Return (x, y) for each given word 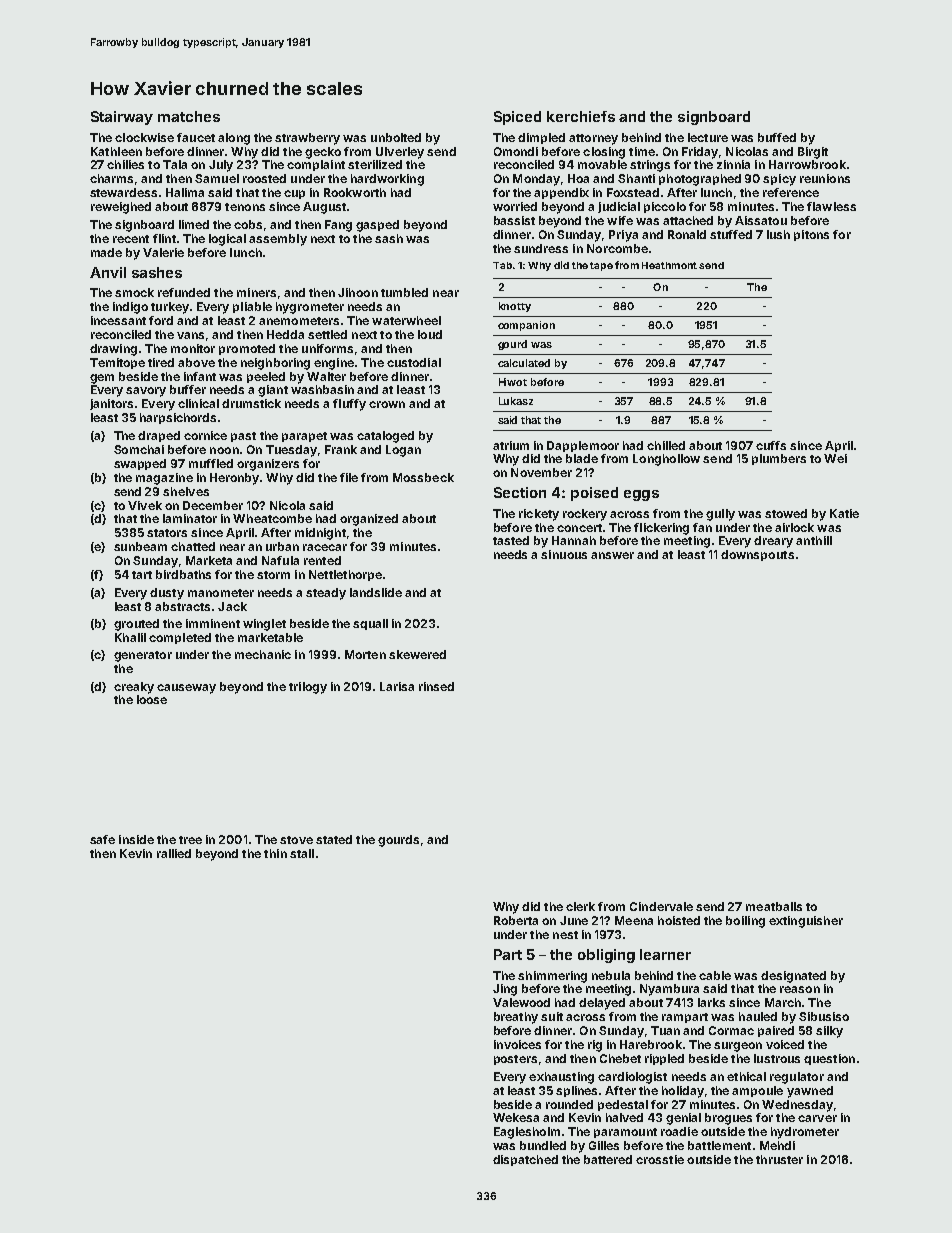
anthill (814, 540)
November (541, 472)
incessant (118, 320)
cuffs (771, 445)
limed (194, 224)
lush (778, 234)
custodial (414, 362)
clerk (580, 906)
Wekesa (516, 1117)
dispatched (525, 1160)
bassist (514, 220)
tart (142, 575)
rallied (174, 853)
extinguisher (806, 922)
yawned (810, 1092)
